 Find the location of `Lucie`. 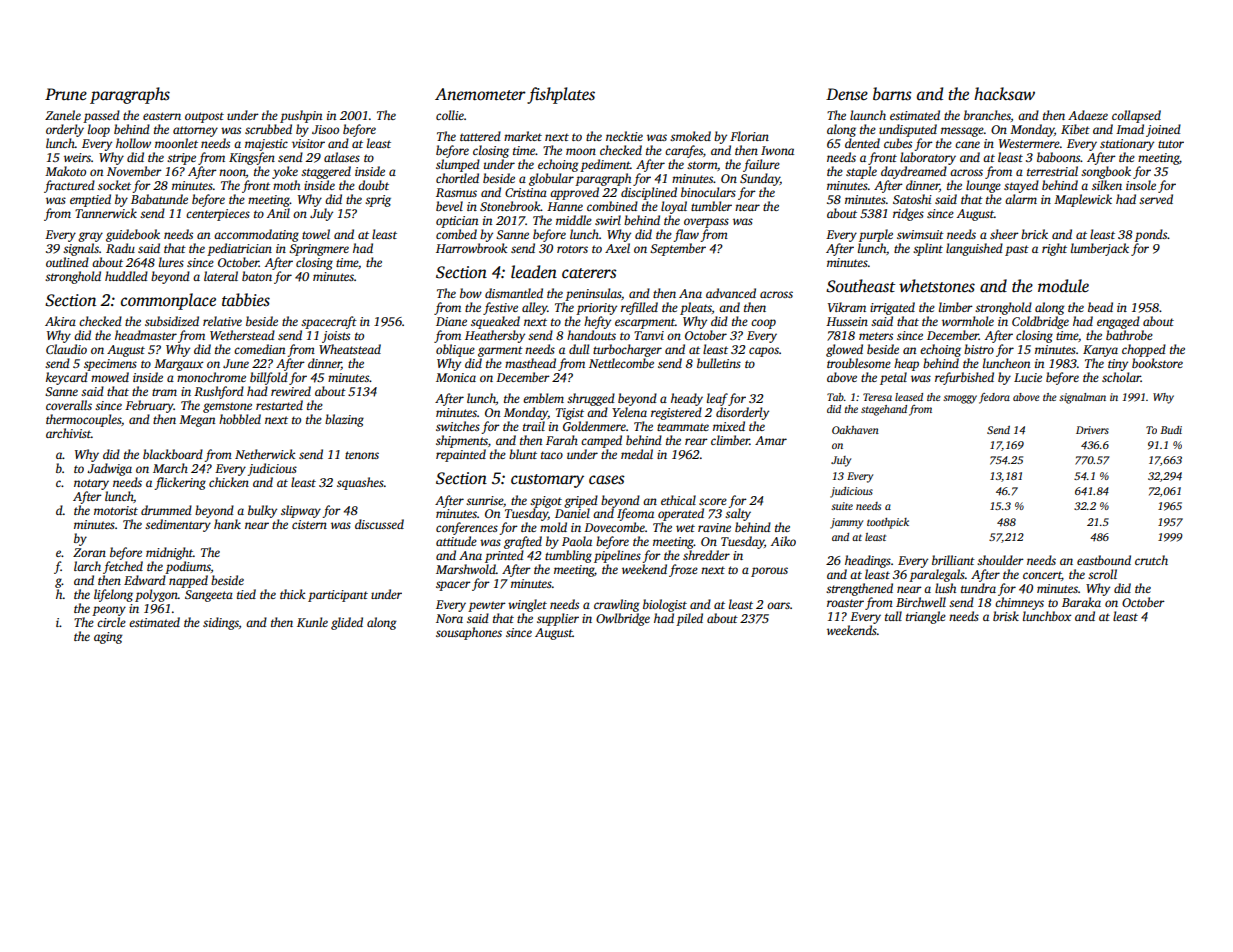

Lucie is located at coordinates (1028, 377).
